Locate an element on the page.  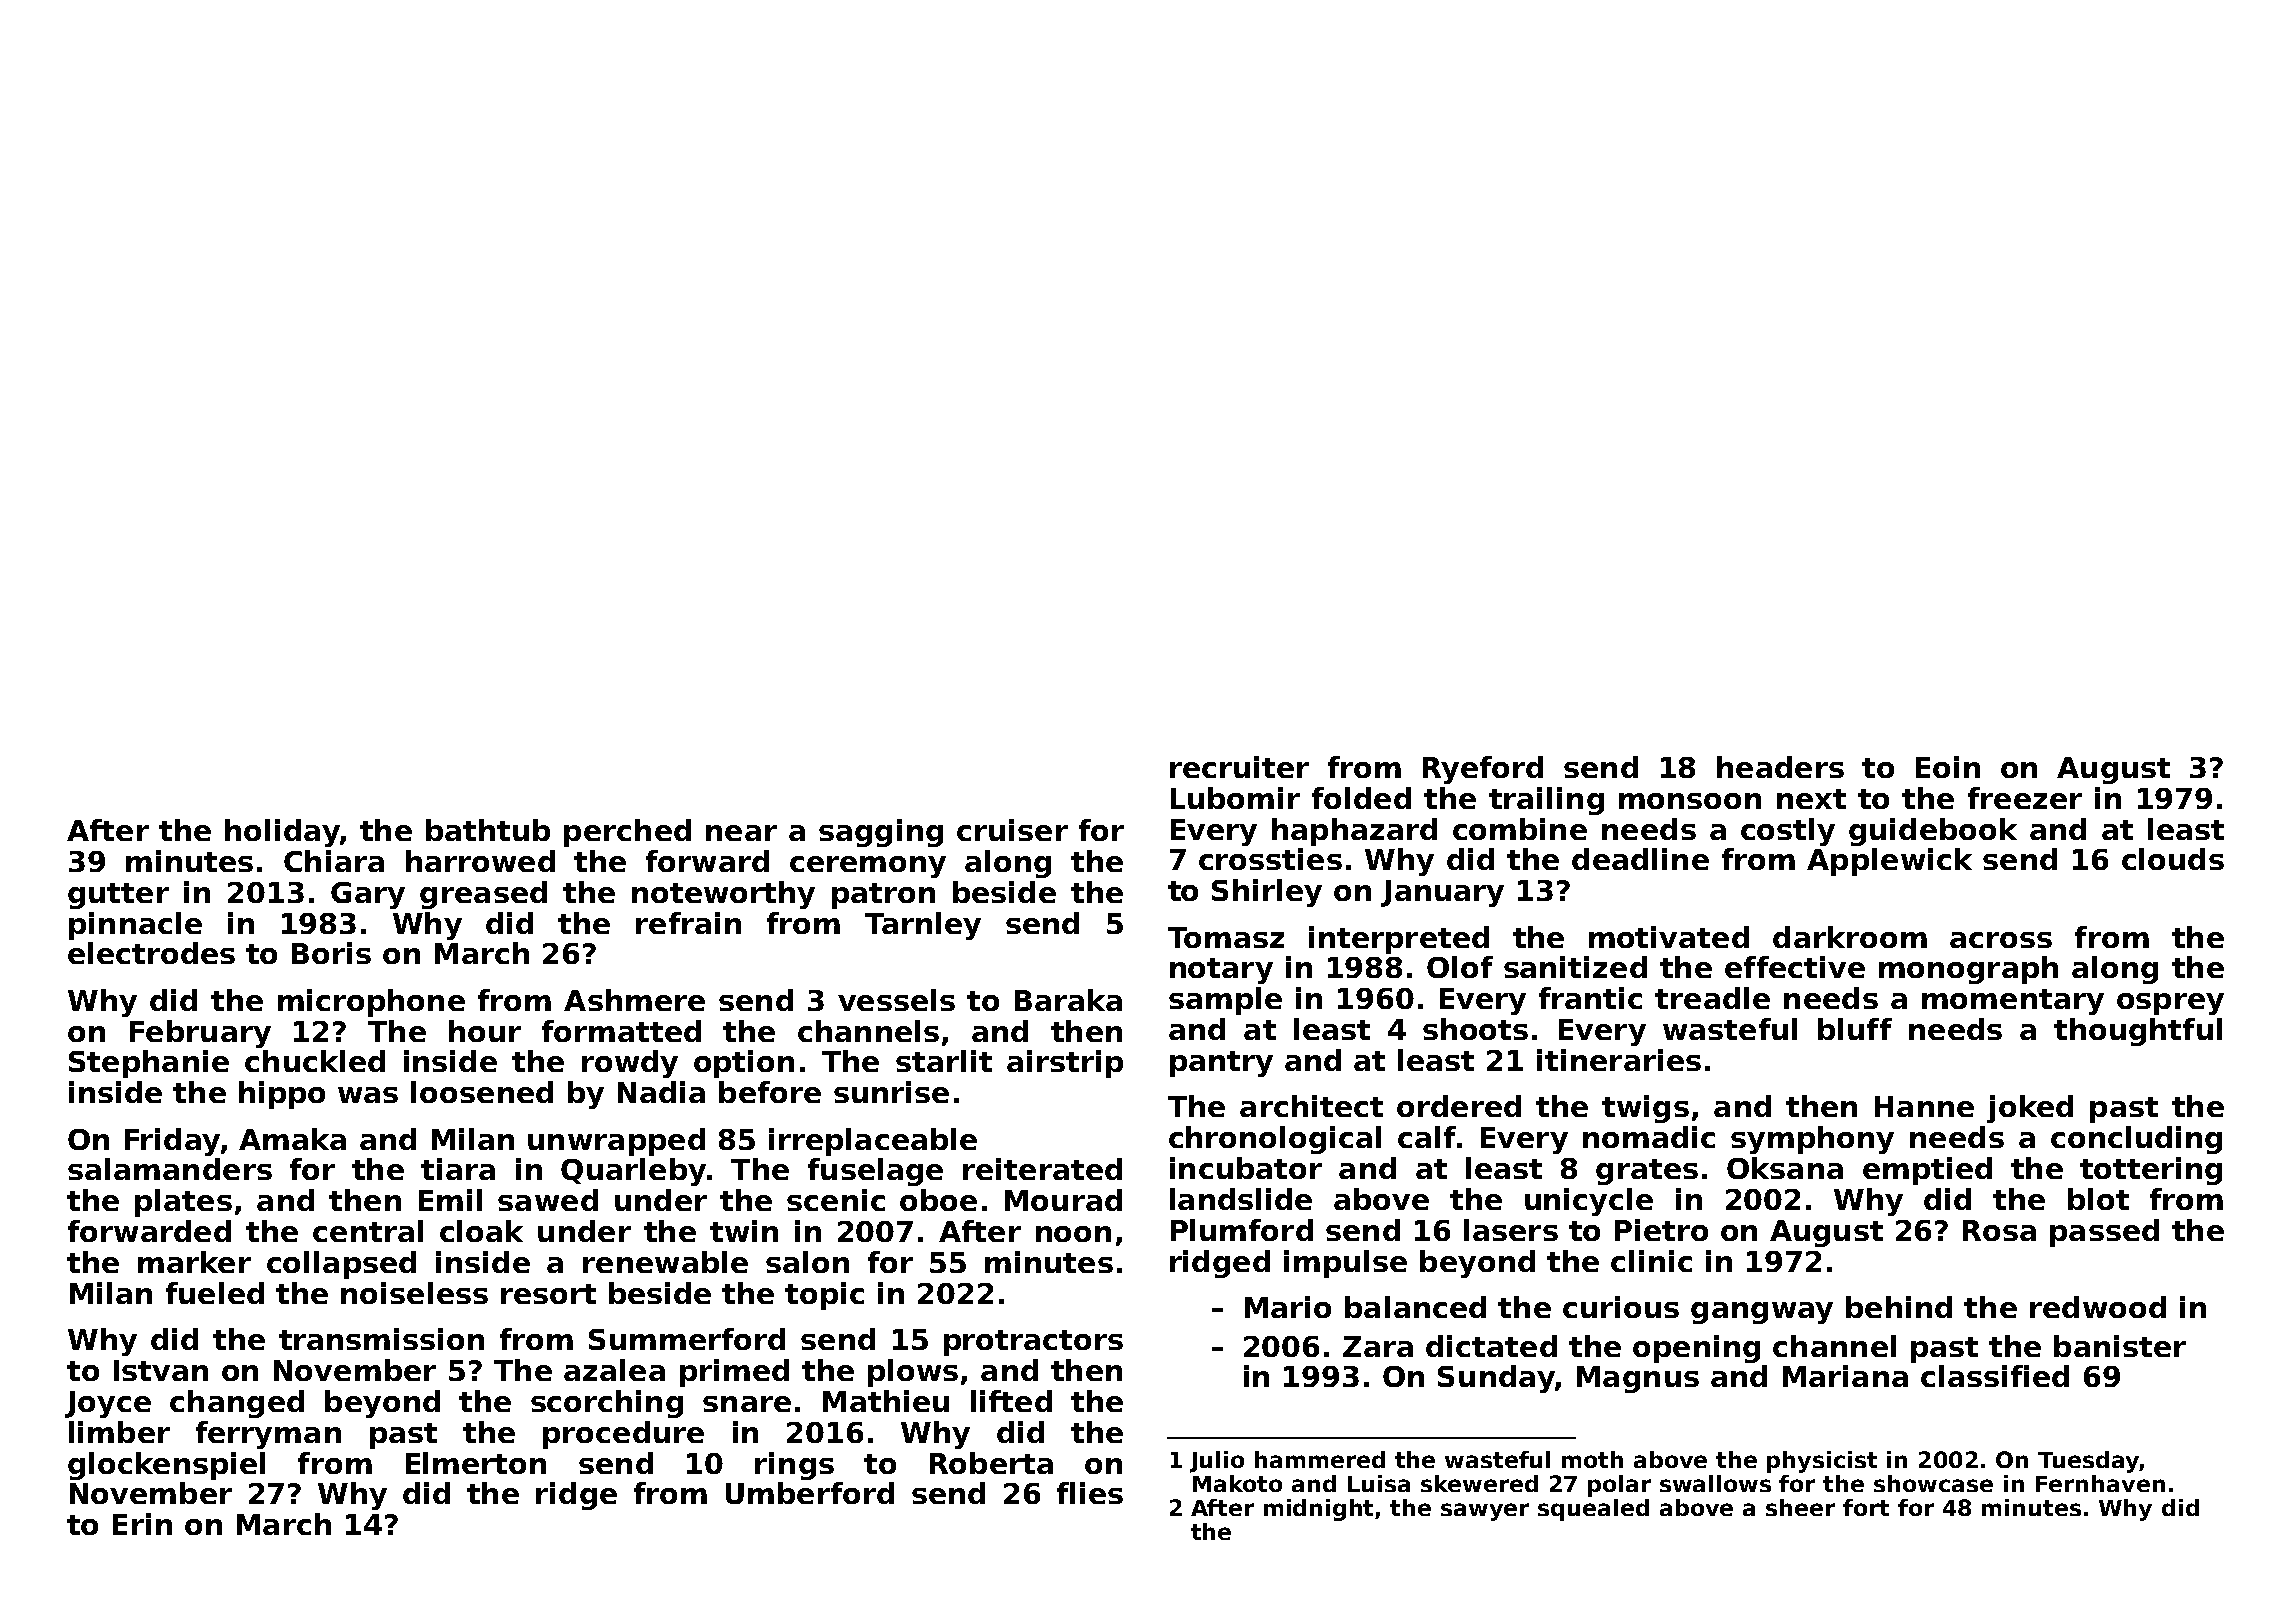
monsoon is located at coordinates (1690, 801).
